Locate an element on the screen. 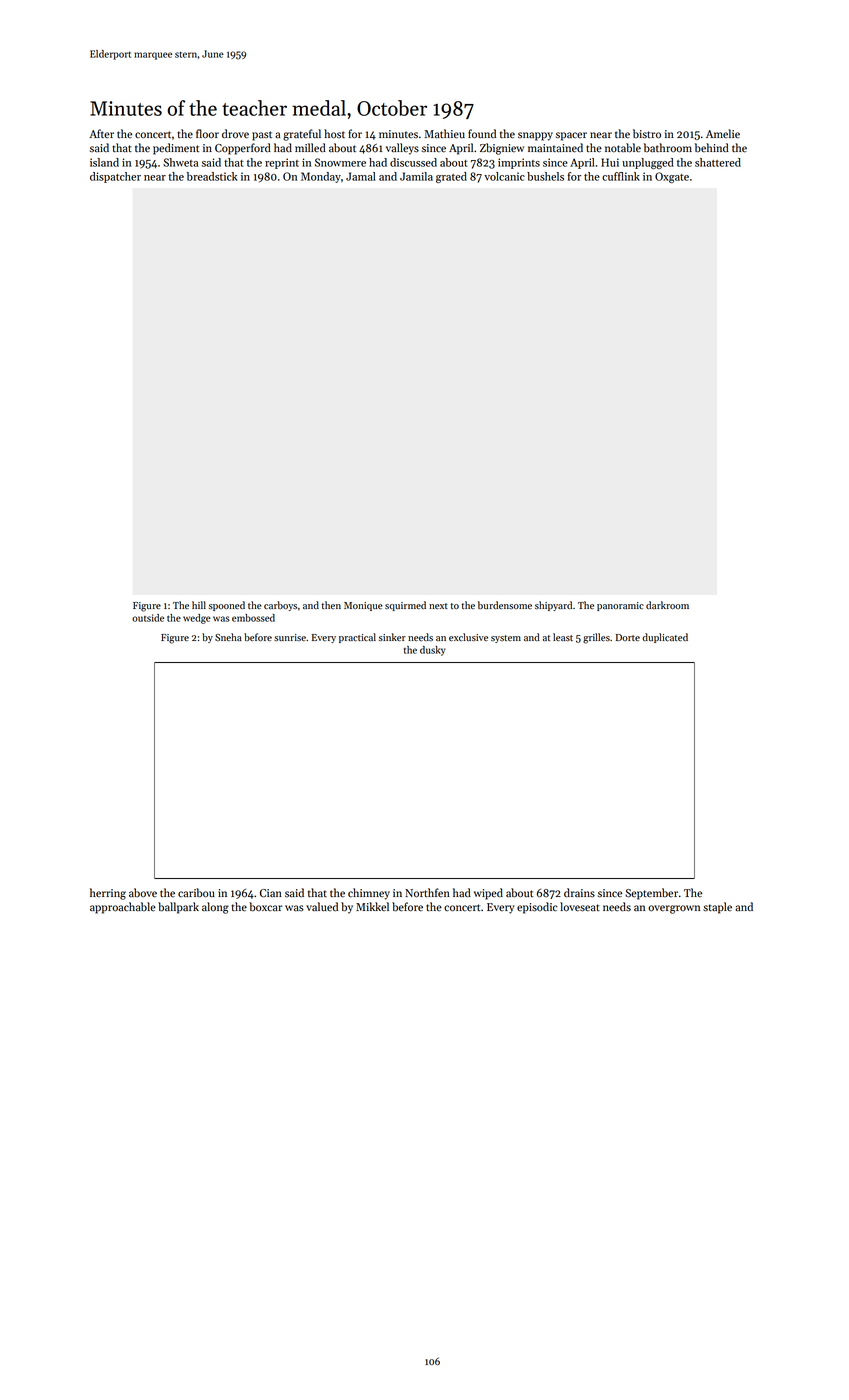 Image resolution: width=849 pixels, height=1400 pixels. bistro is located at coordinates (647, 134).
